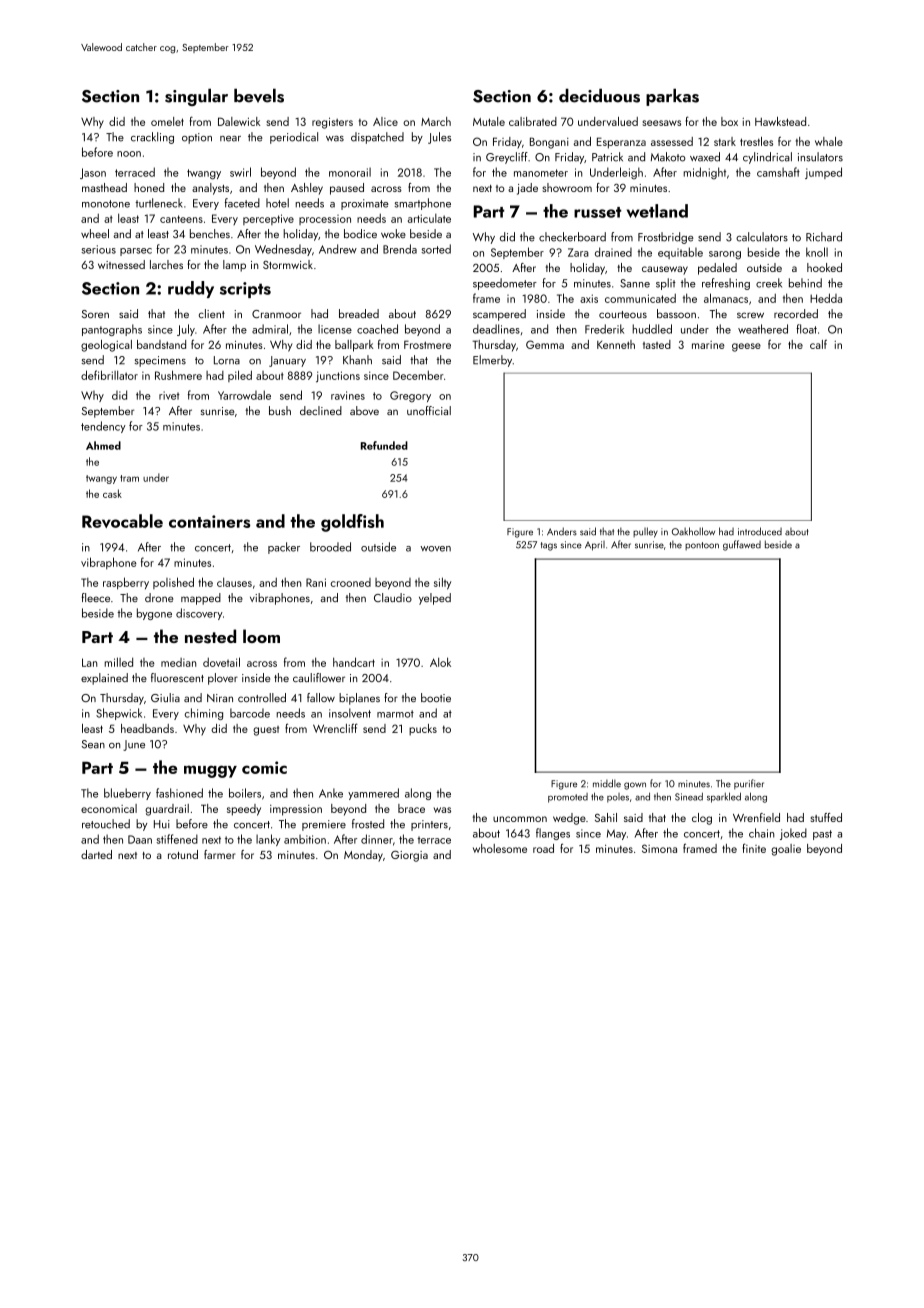 This screenshot has height=1308, width=924. I want to click on clauses, so click(234, 582).
